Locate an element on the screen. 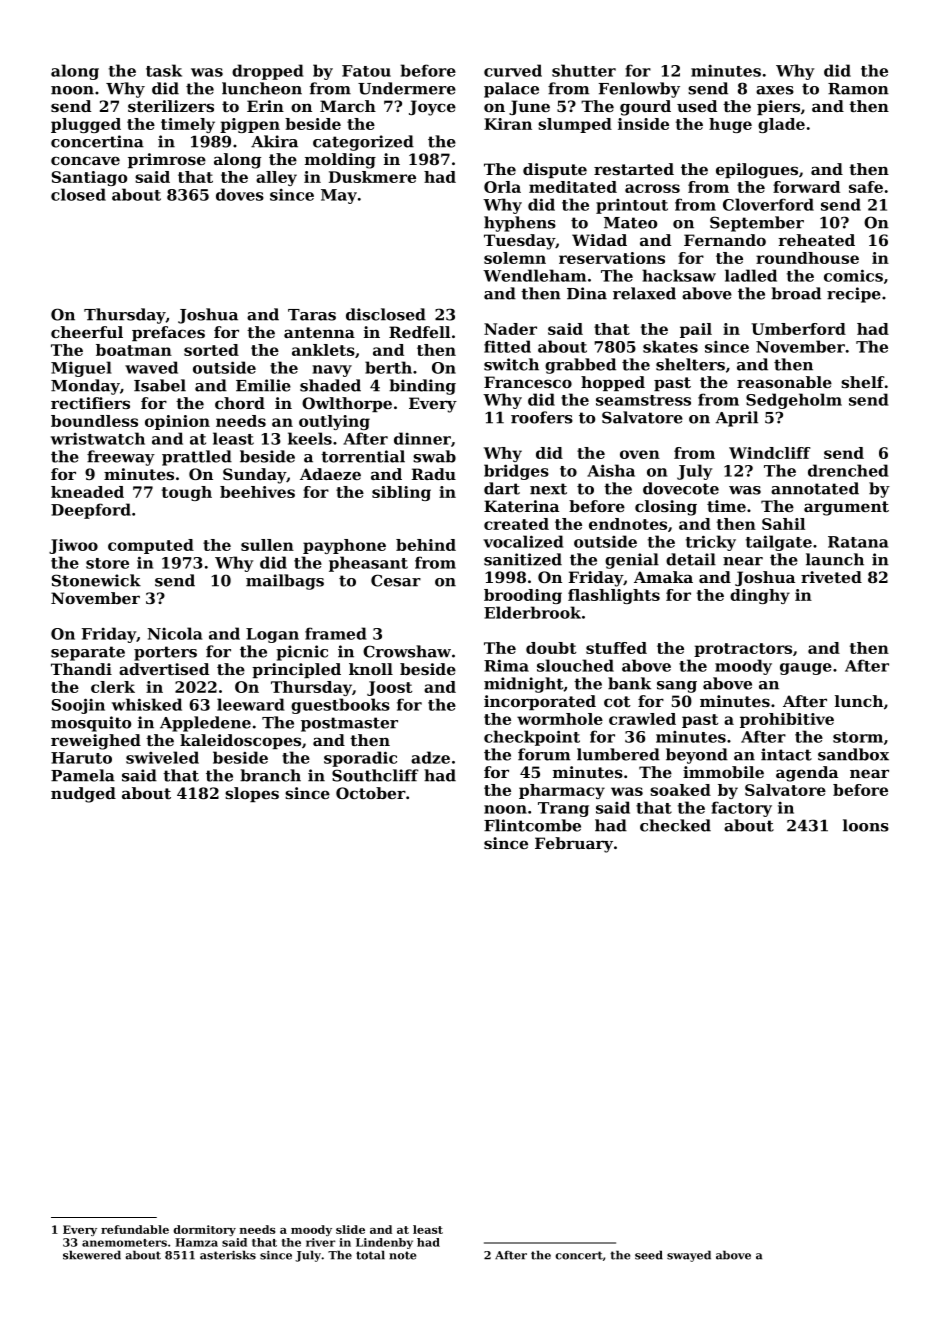 The height and width of the screenshot is (1336, 940). Ramon is located at coordinates (858, 89).
